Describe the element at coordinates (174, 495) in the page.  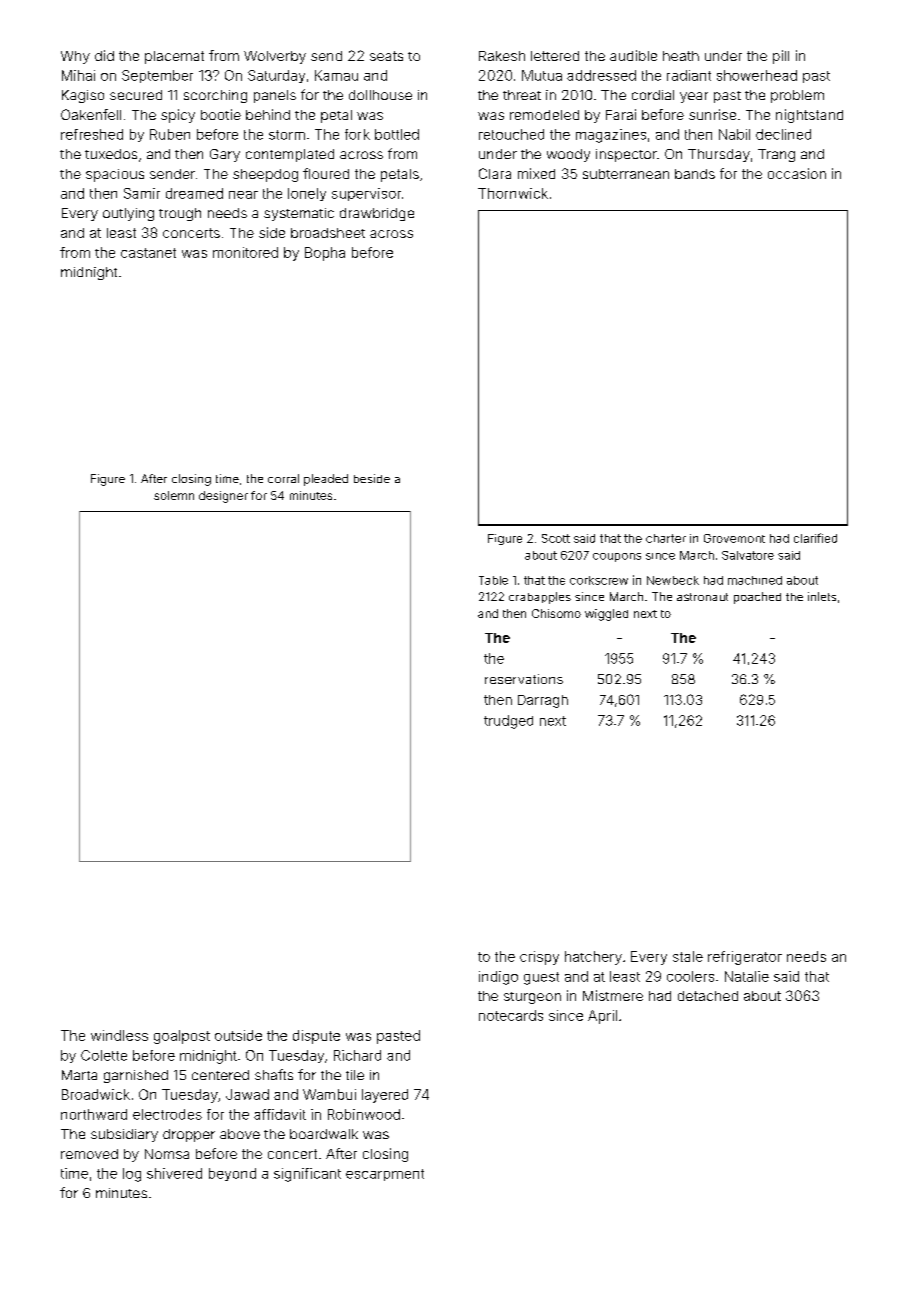
I see `solemn` at that location.
